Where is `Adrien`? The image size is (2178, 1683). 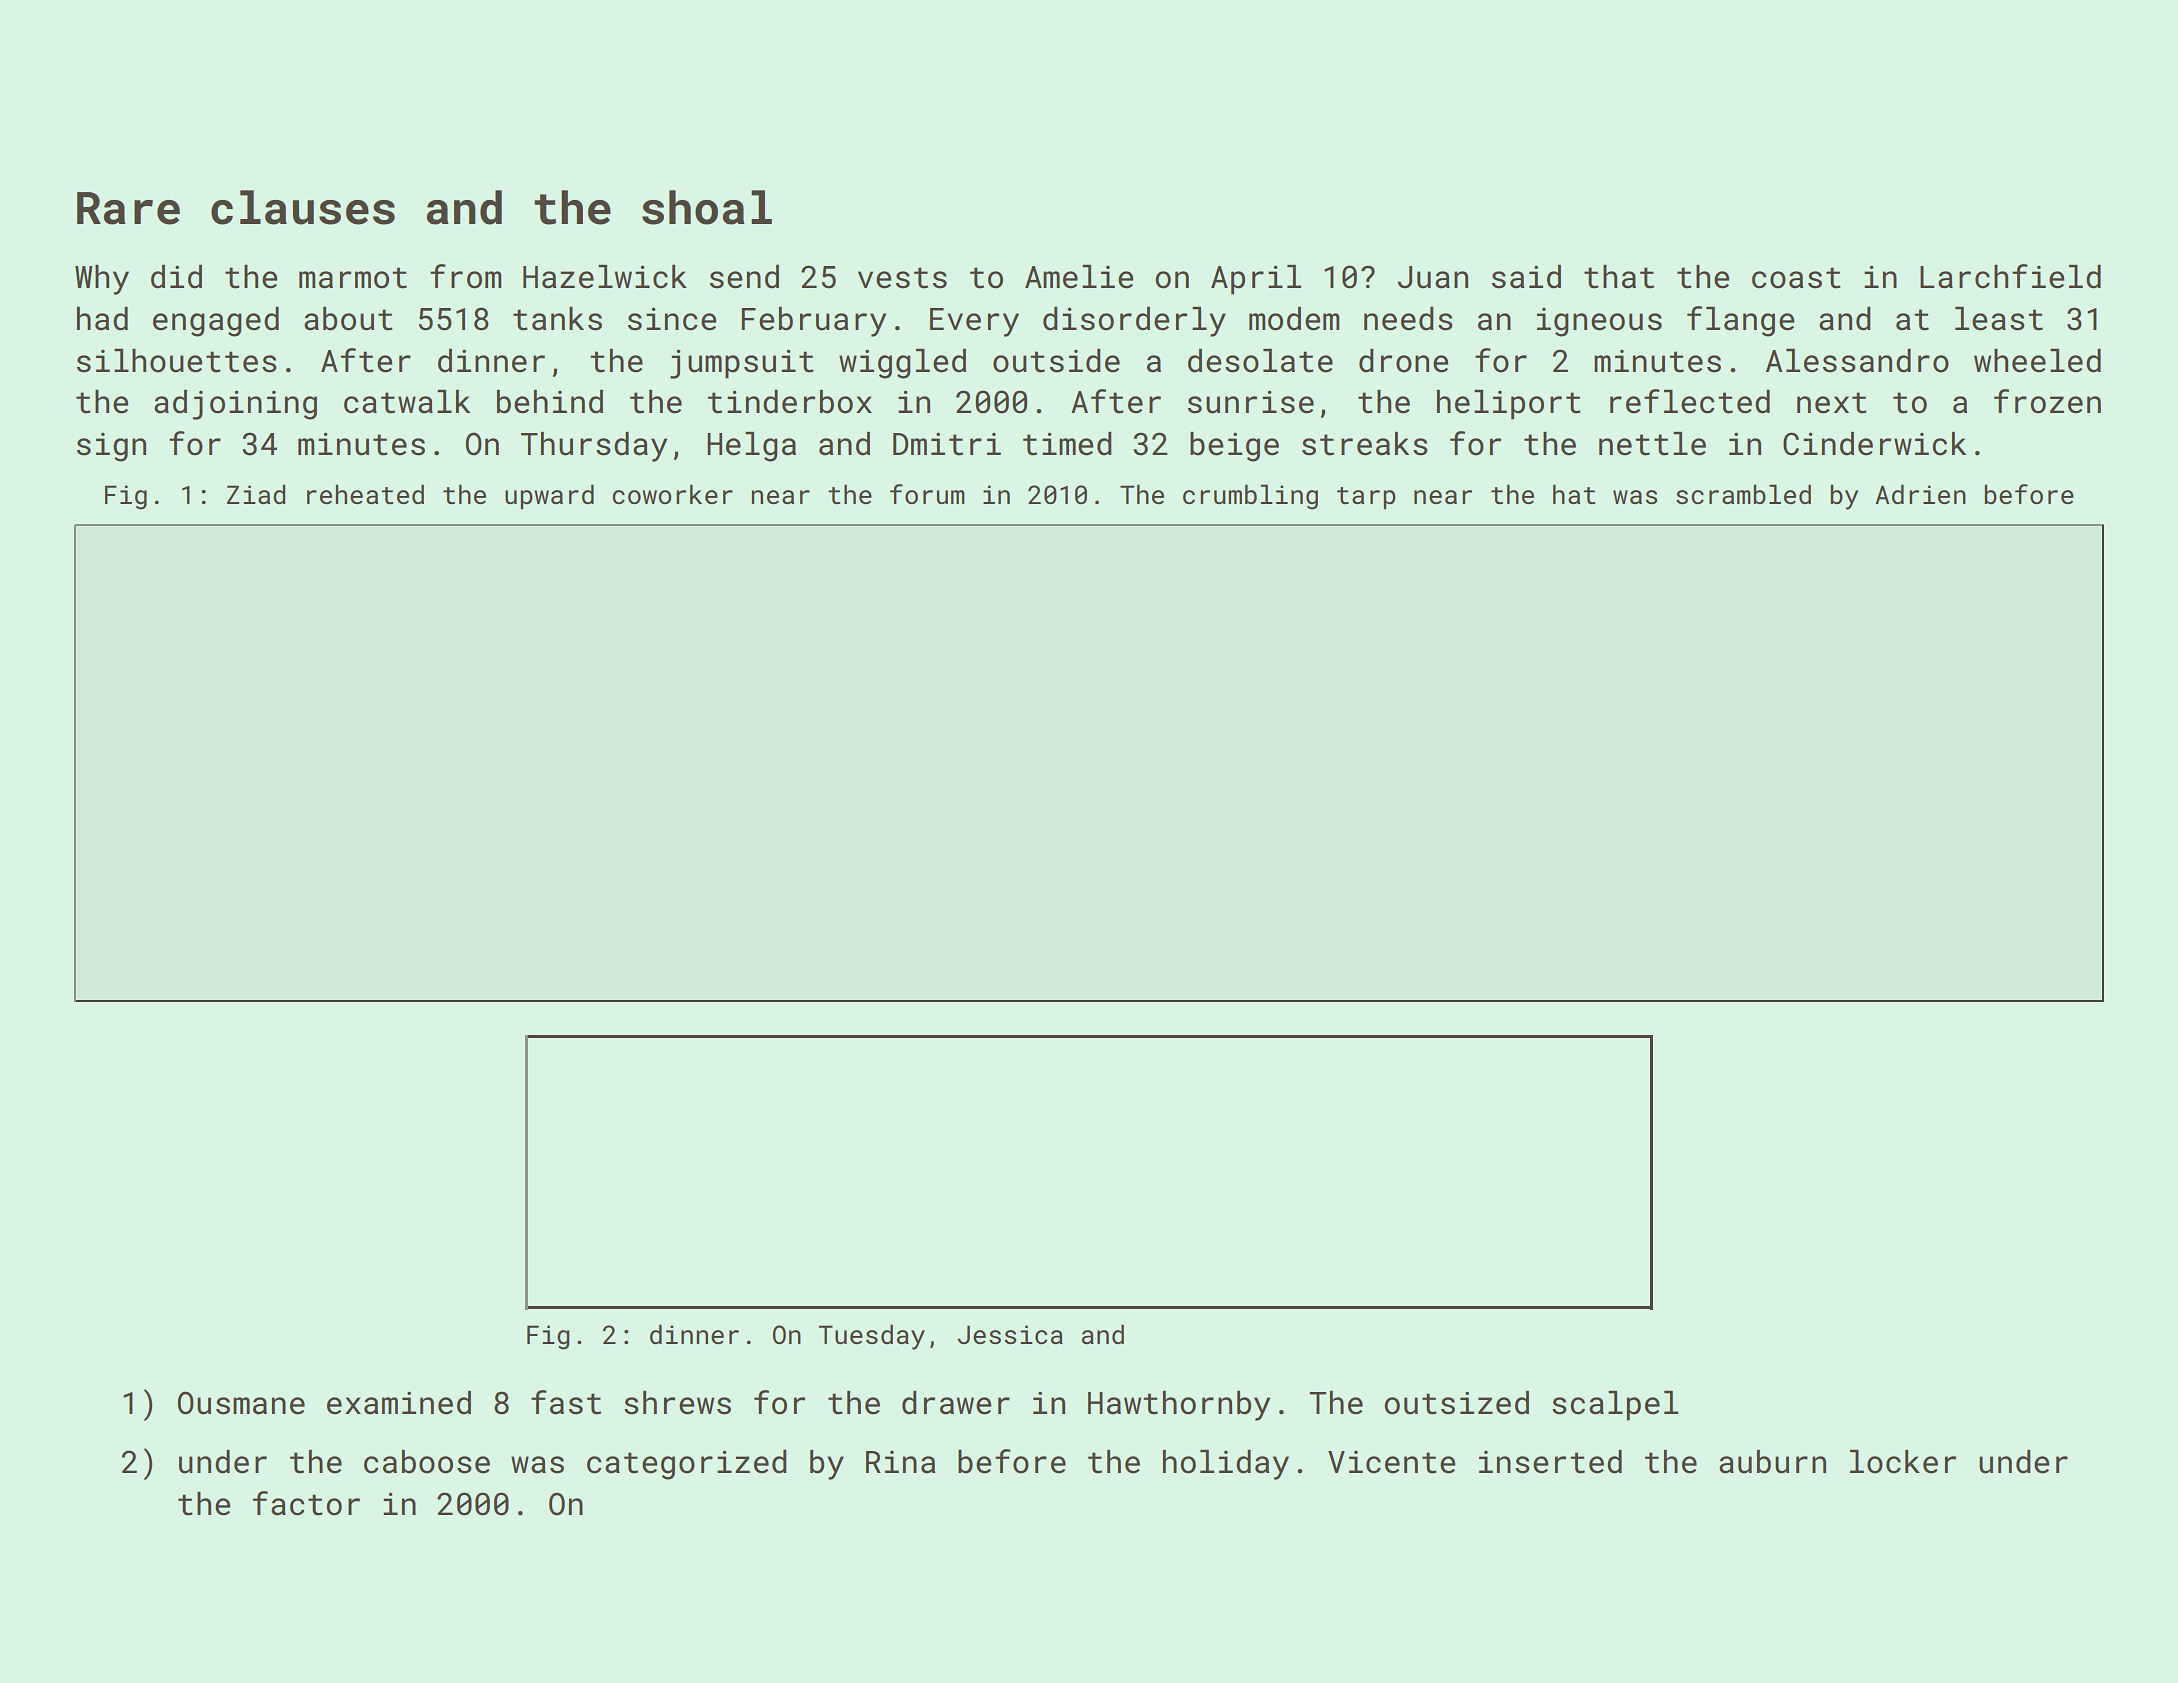
Adrien is located at coordinates (1920, 494).
